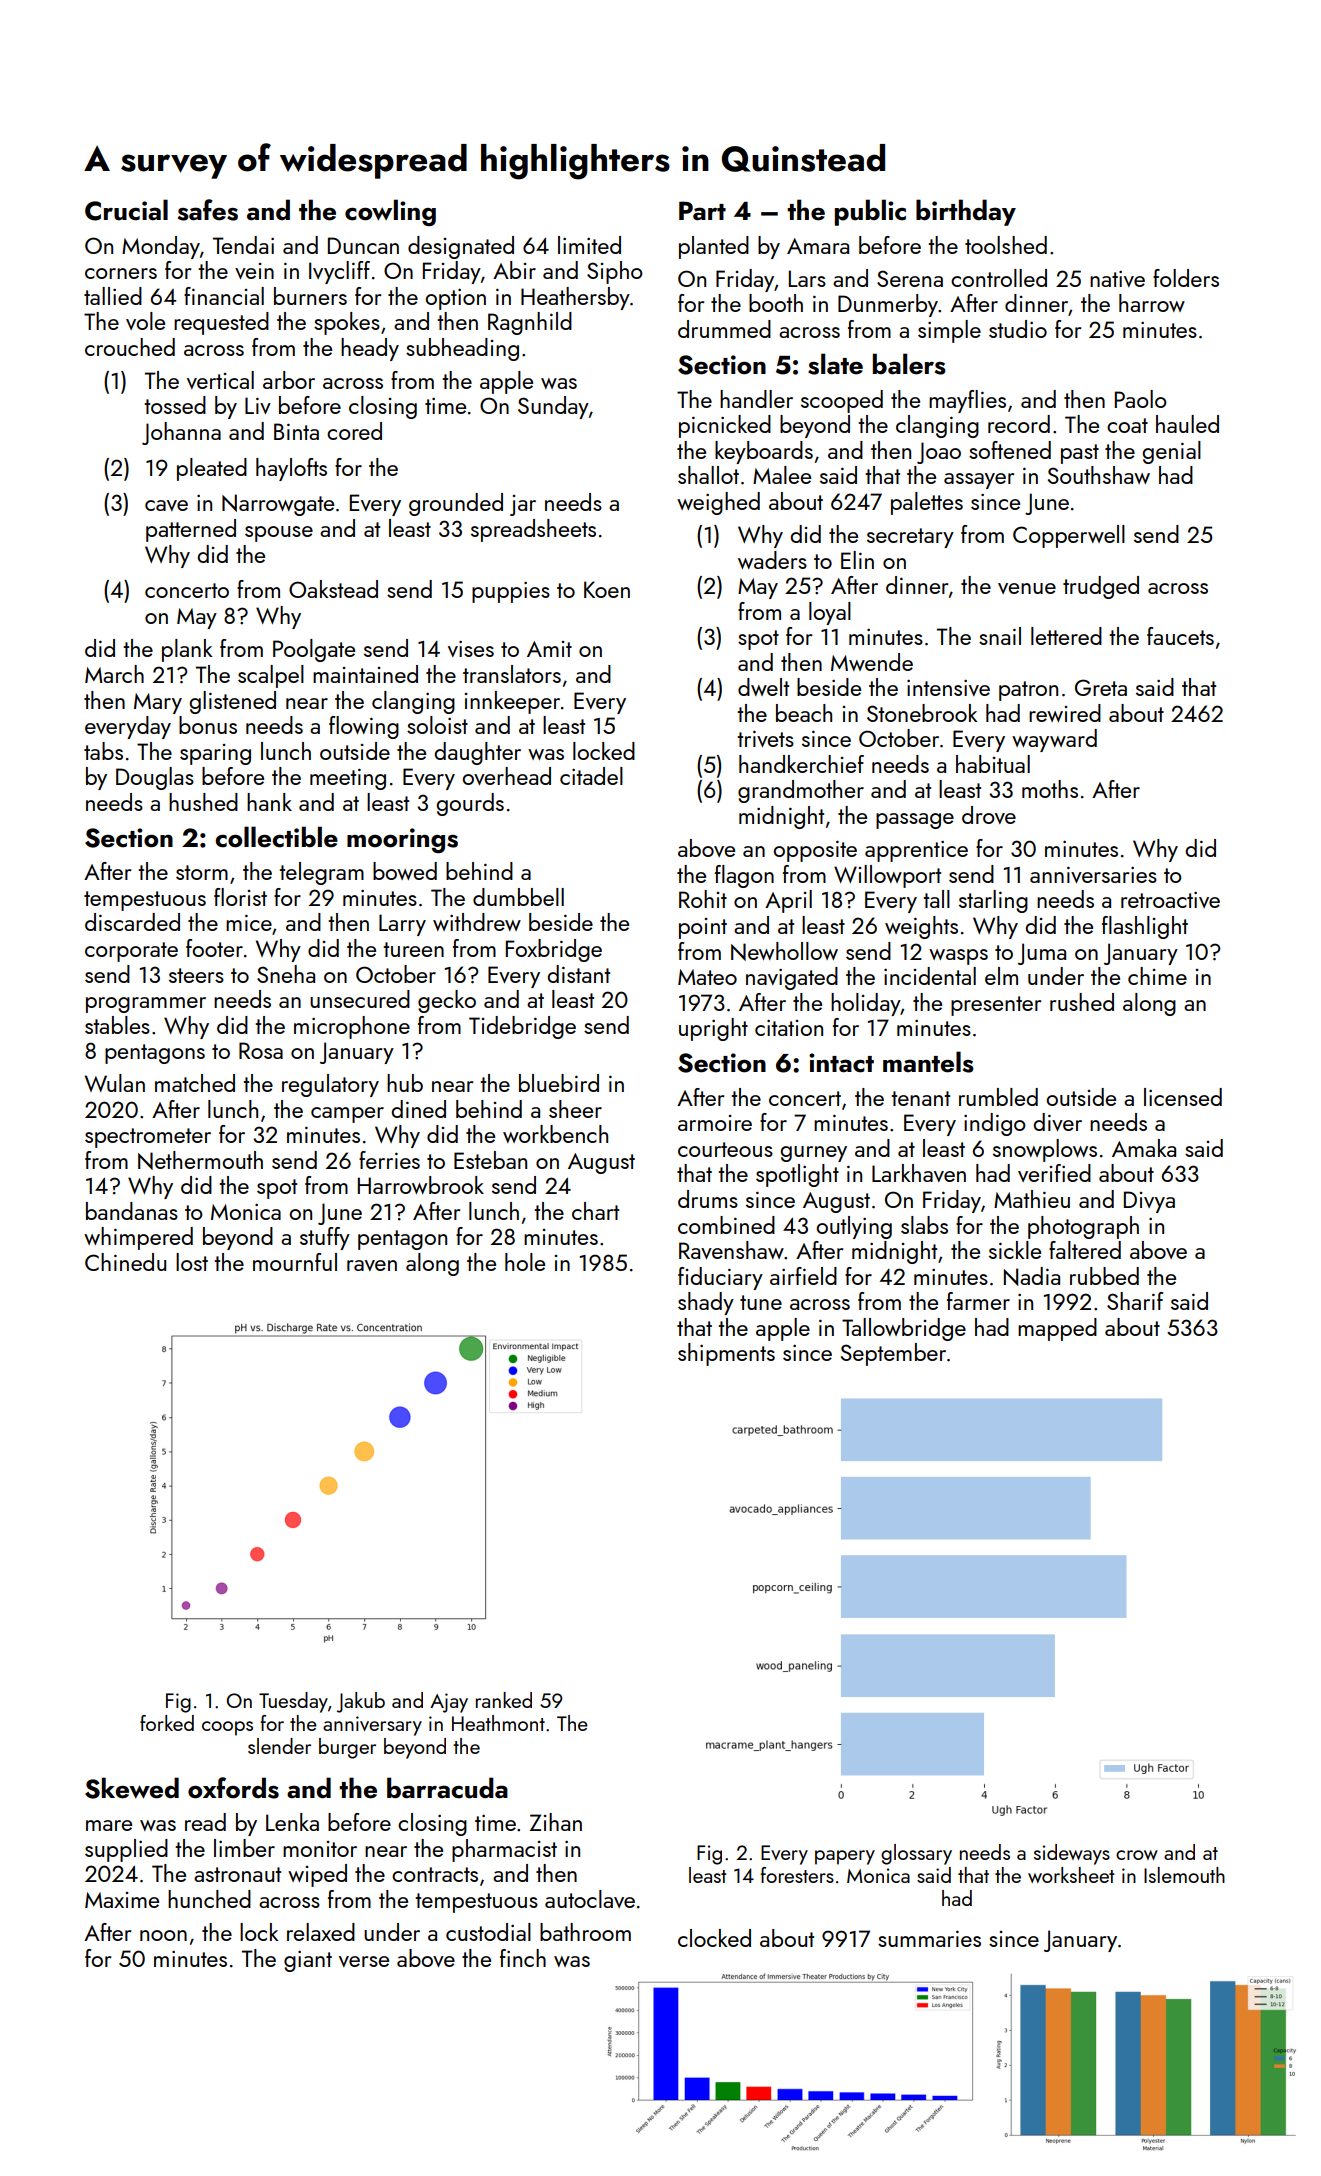  Describe the element at coordinates (1001, 976) in the image. I see `elm` at that location.
